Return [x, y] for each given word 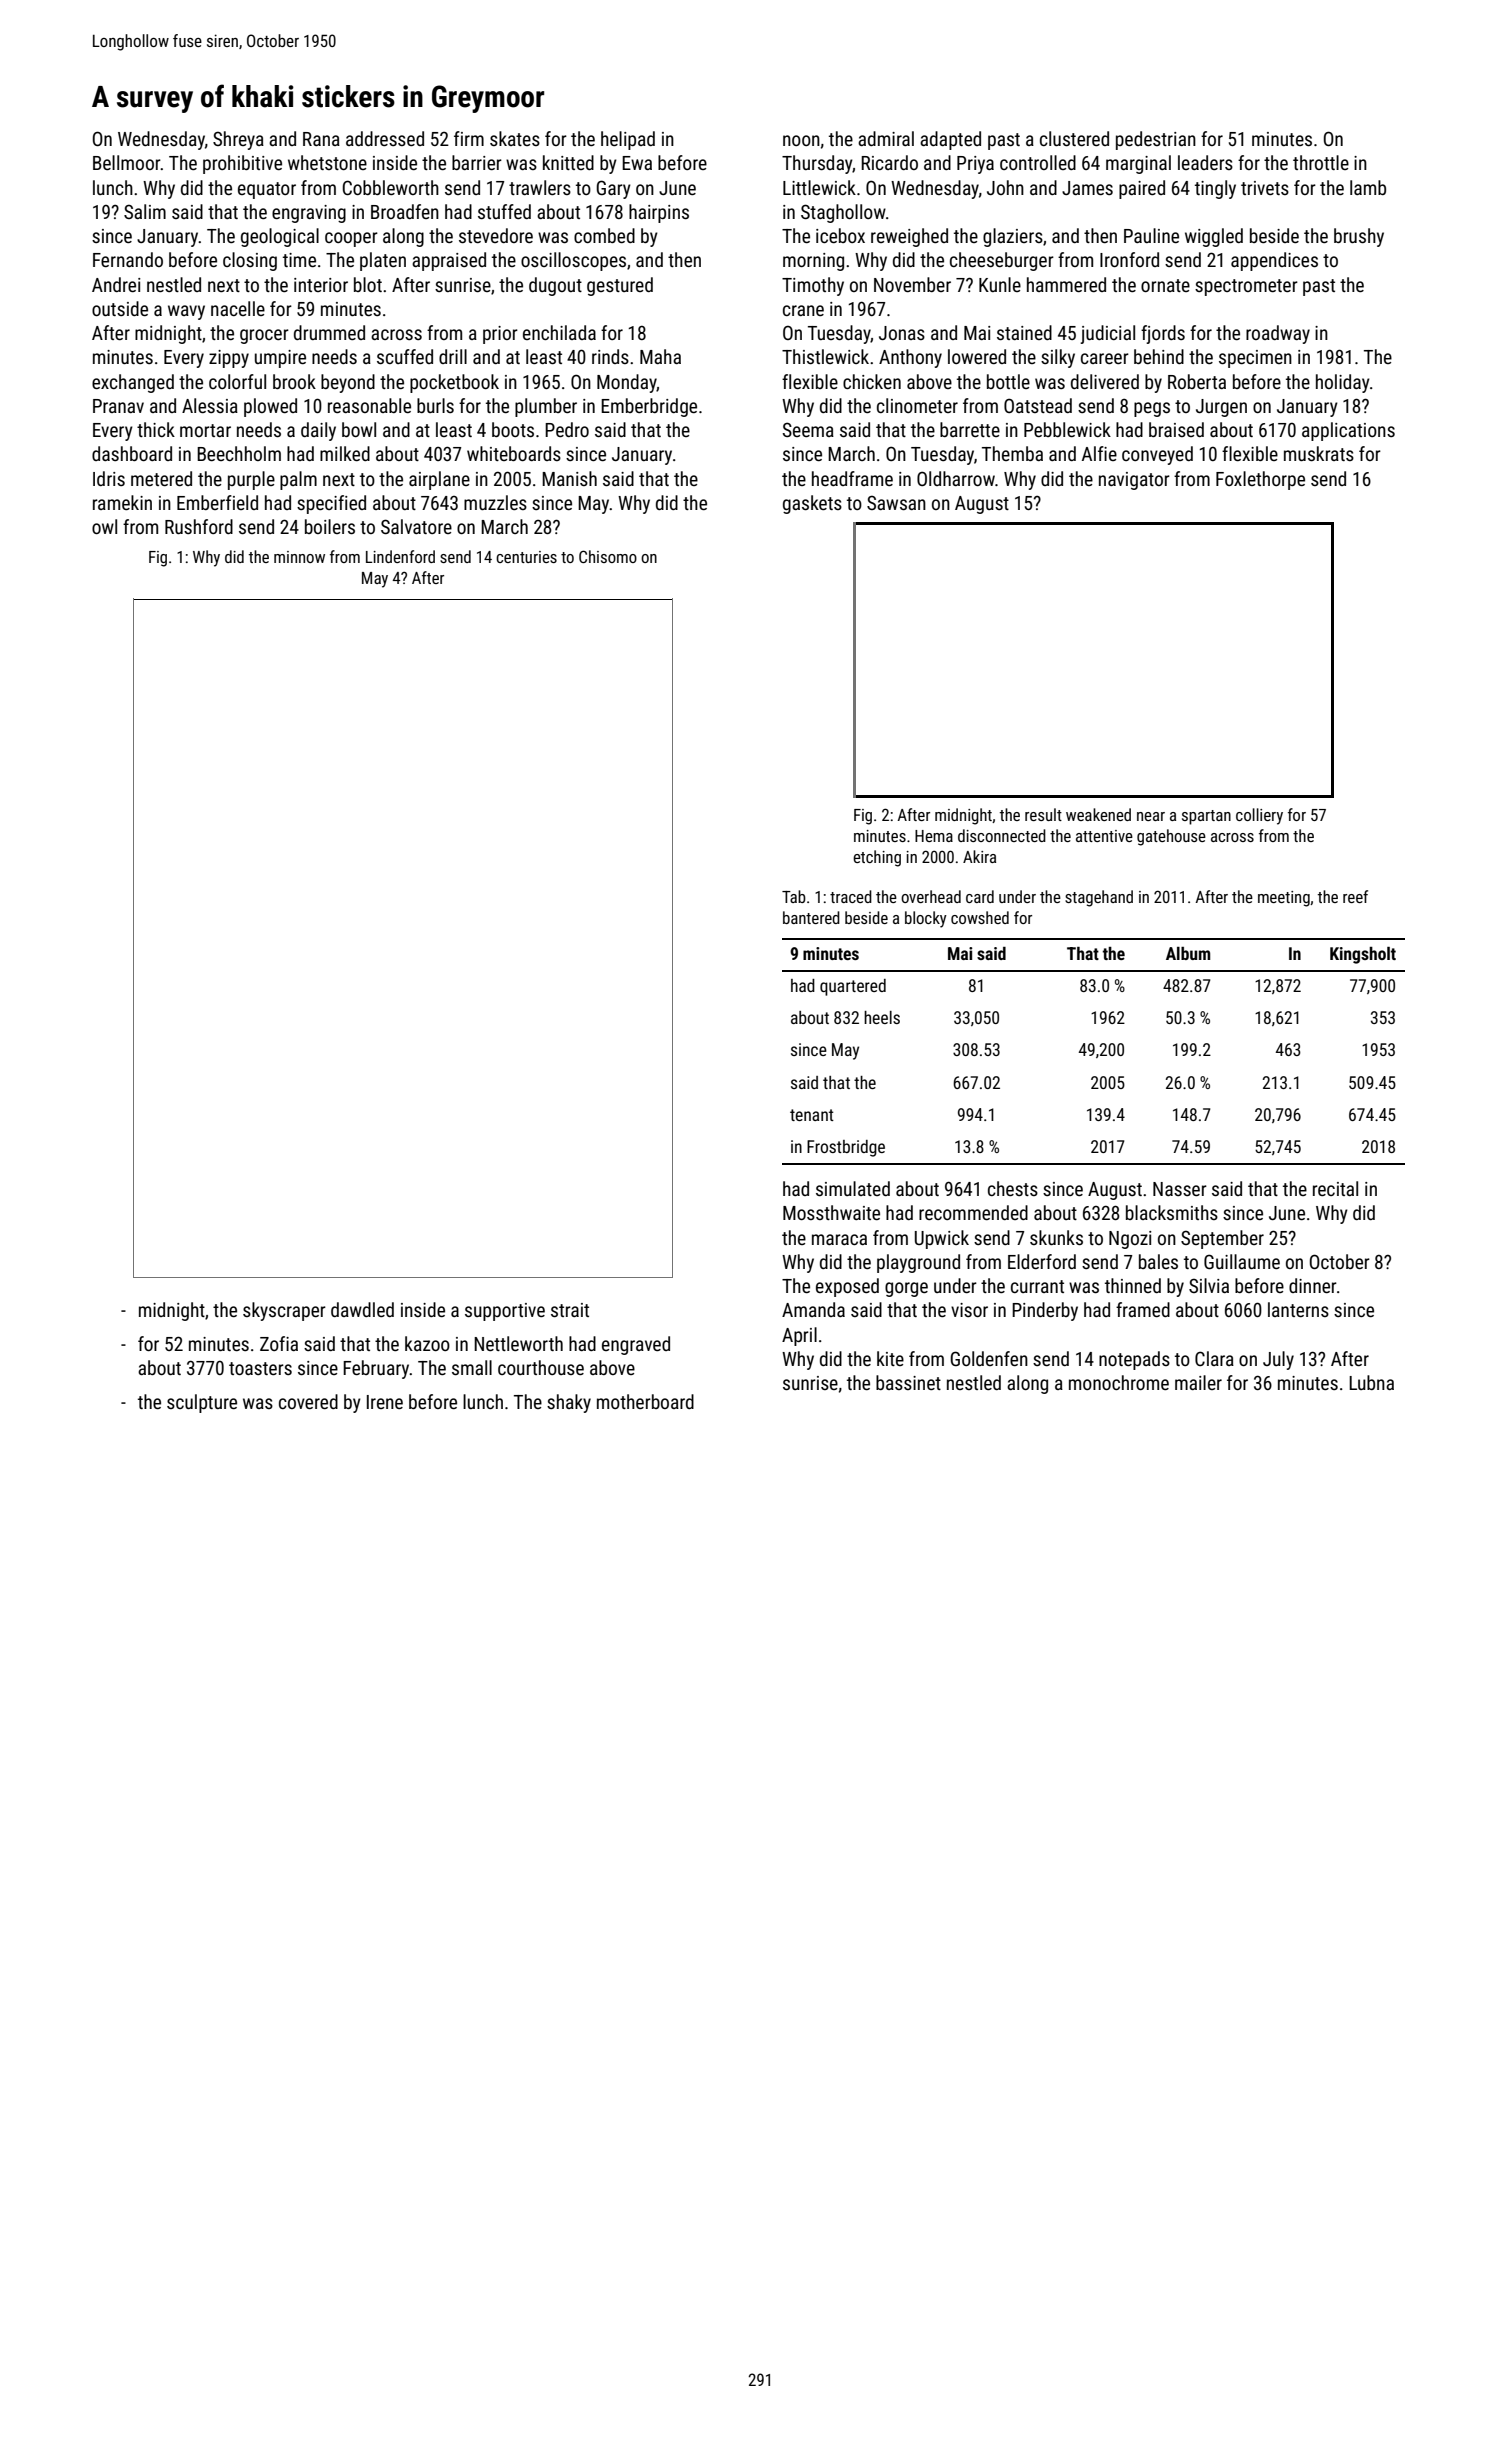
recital [1335, 1188]
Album [1188, 953]
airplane [439, 480]
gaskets [812, 504]
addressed [385, 138]
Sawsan [896, 502]
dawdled [362, 1309]
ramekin [122, 502]
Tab [794, 896]
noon [801, 140]
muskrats [1319, 453]
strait [570, 1310]
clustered [1074, 138]
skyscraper [284, 1311]
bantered [811, 917]
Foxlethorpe [1260, 480]
